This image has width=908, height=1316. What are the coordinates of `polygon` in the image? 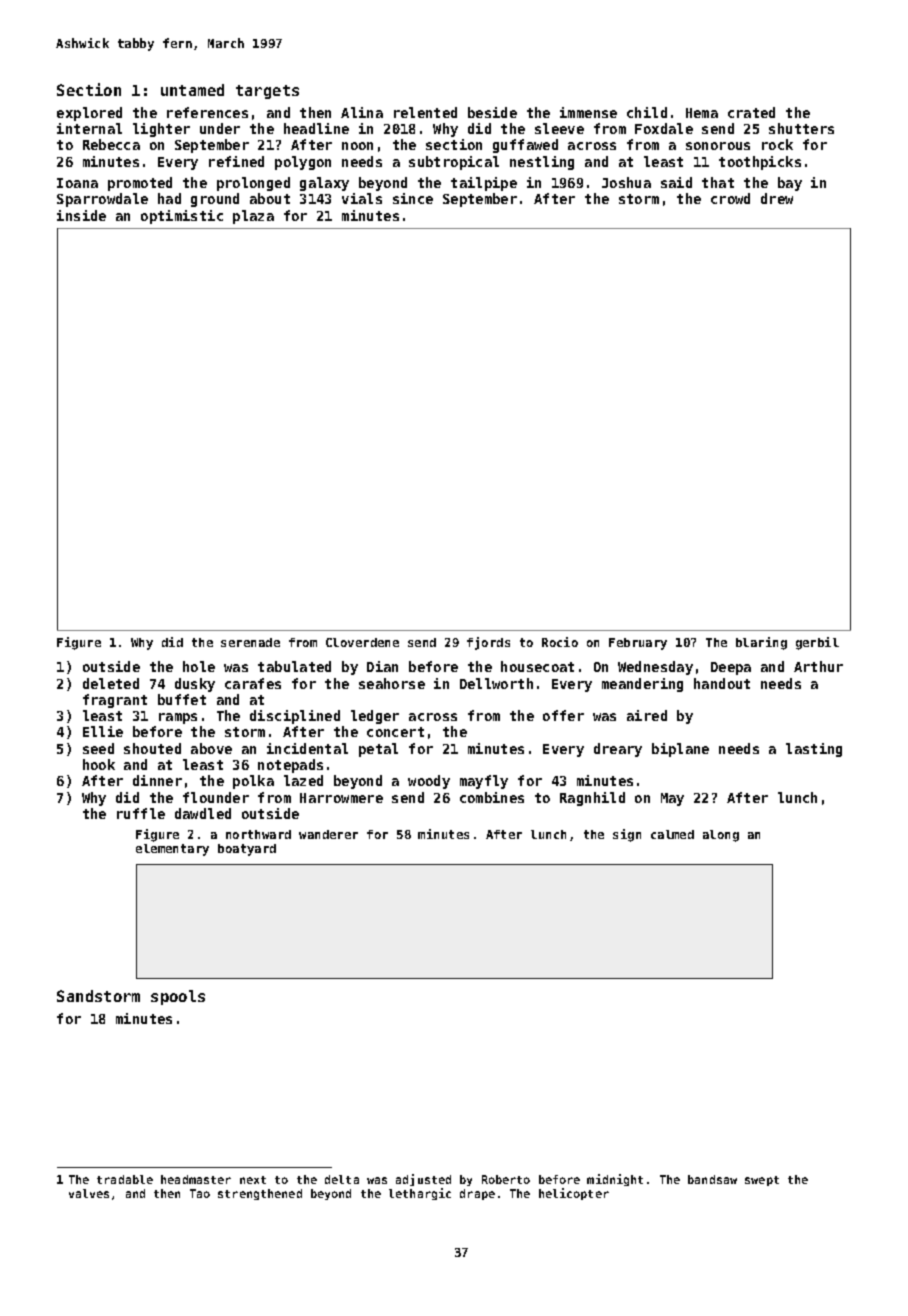 It's located at (303, 163).
